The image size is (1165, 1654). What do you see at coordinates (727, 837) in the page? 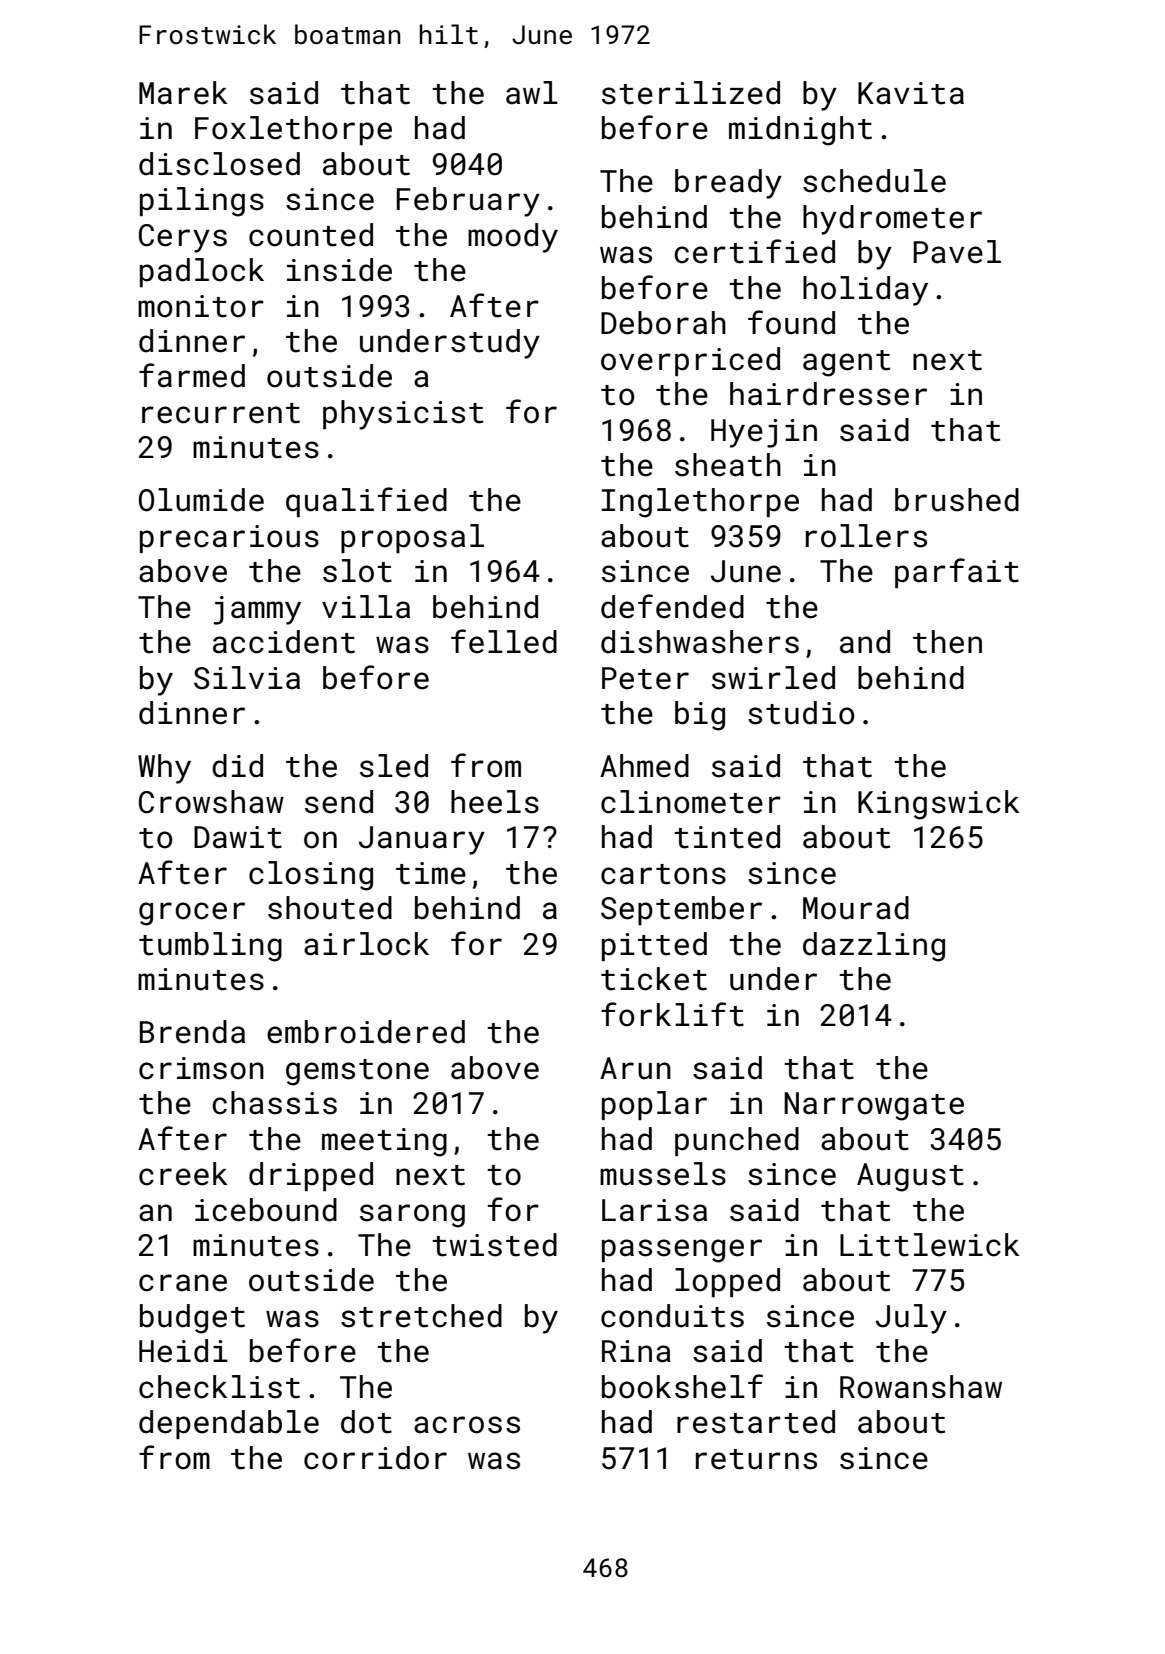
I see `tinted` at bounding box center [727, 837].
